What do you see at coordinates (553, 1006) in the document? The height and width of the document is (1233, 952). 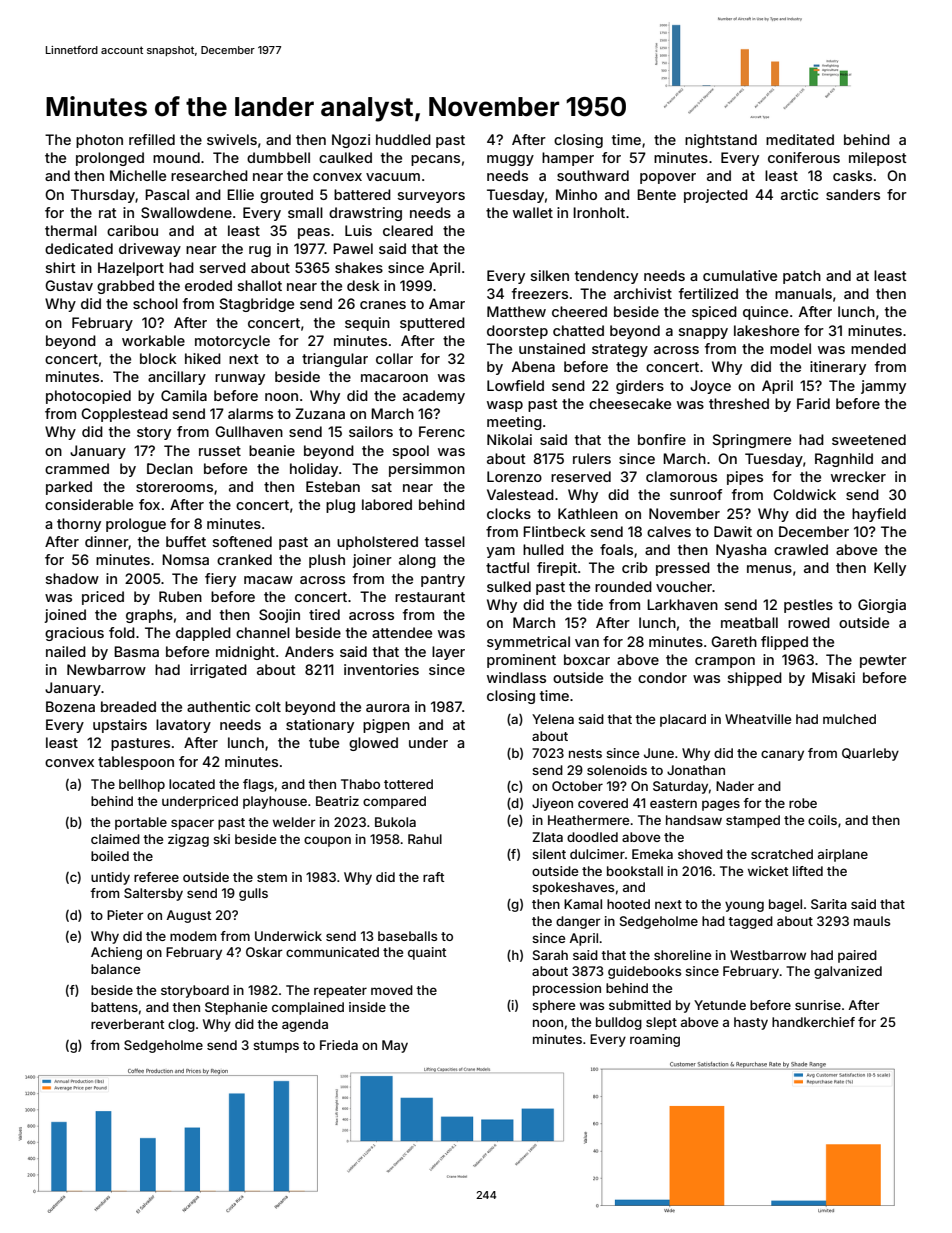 I see `sphere` at bounding box center [553, 1006].
